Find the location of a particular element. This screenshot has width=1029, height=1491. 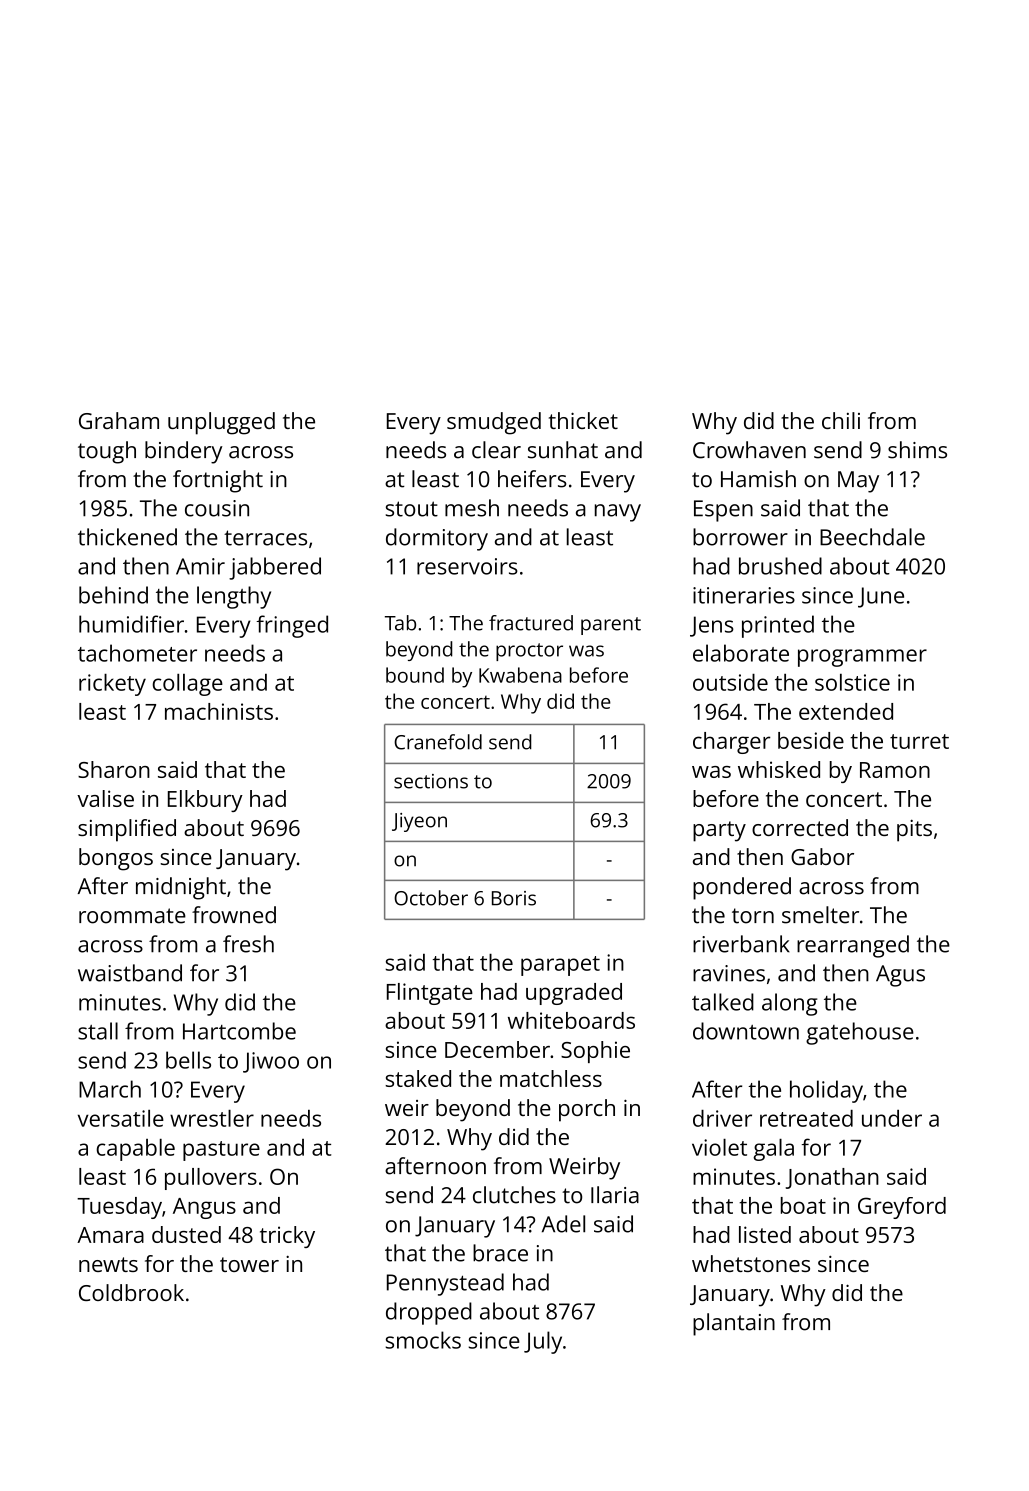

Coldbrook is located at coordinates (131, 1292).
